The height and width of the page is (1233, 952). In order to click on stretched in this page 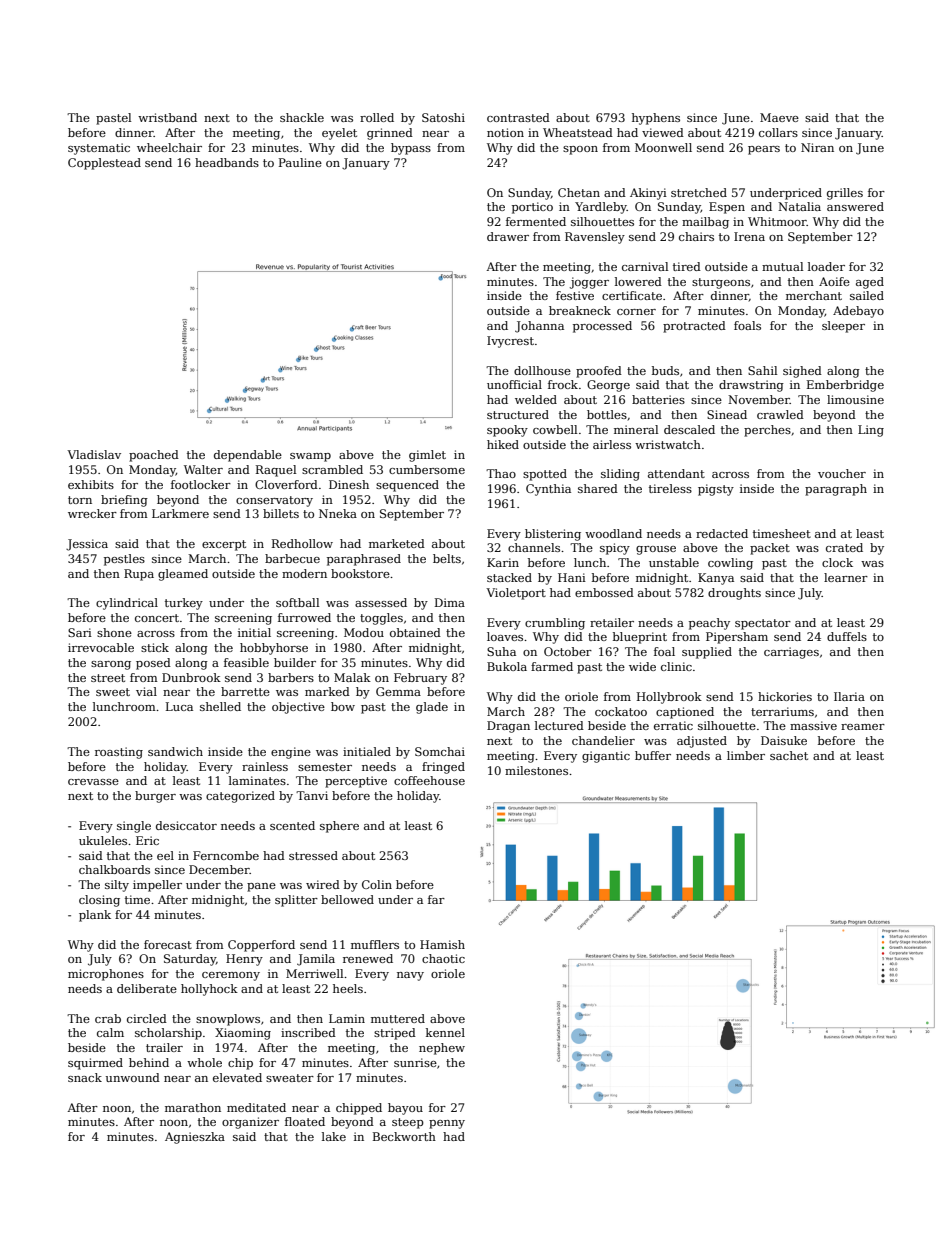, I will do `click(699, 192)`.
